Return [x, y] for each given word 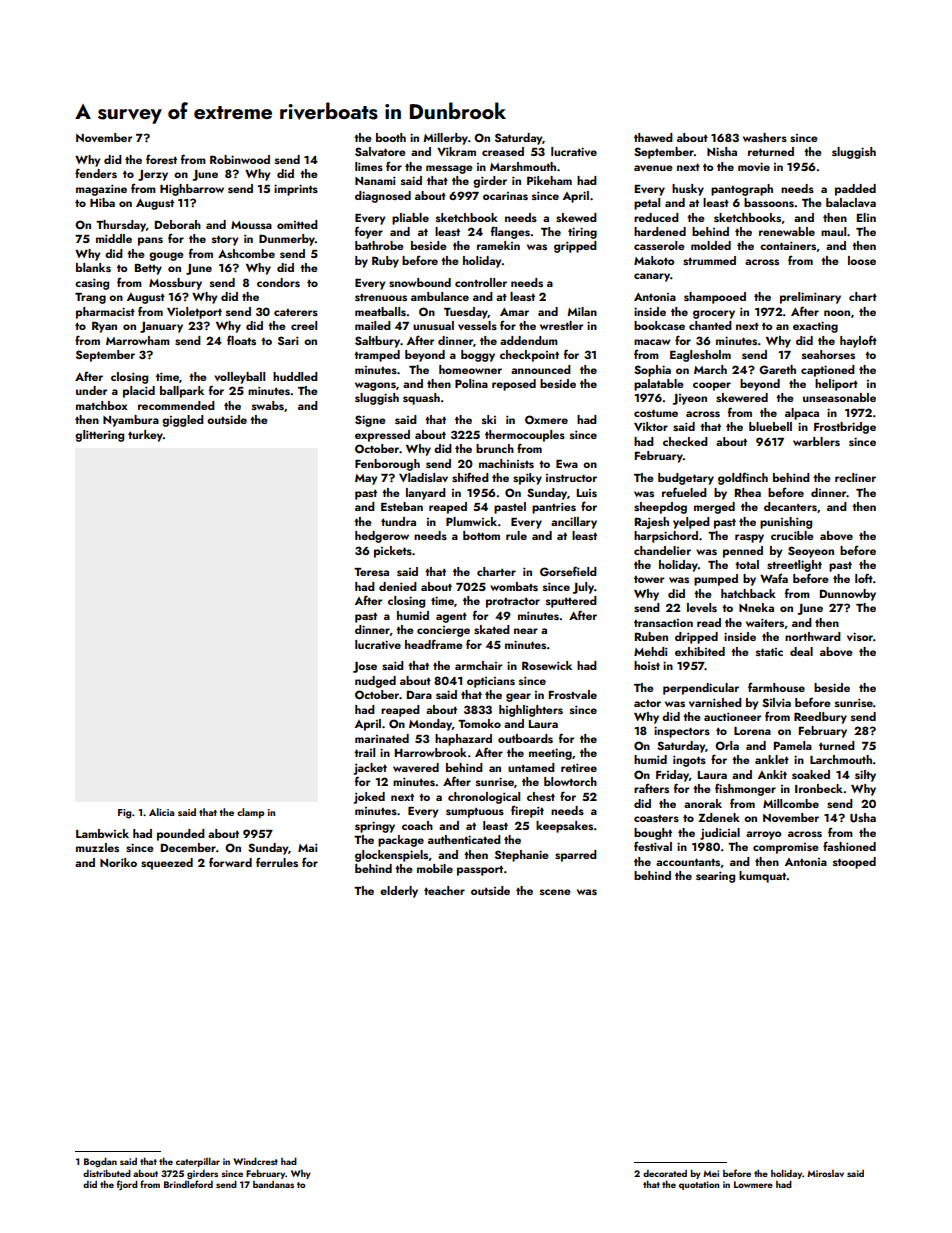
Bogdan [100, 1162]
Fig [125, 814]
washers [765, 137]
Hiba [102, 202]
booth [391, 137]
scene [555, 892]
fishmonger [745, 789]
